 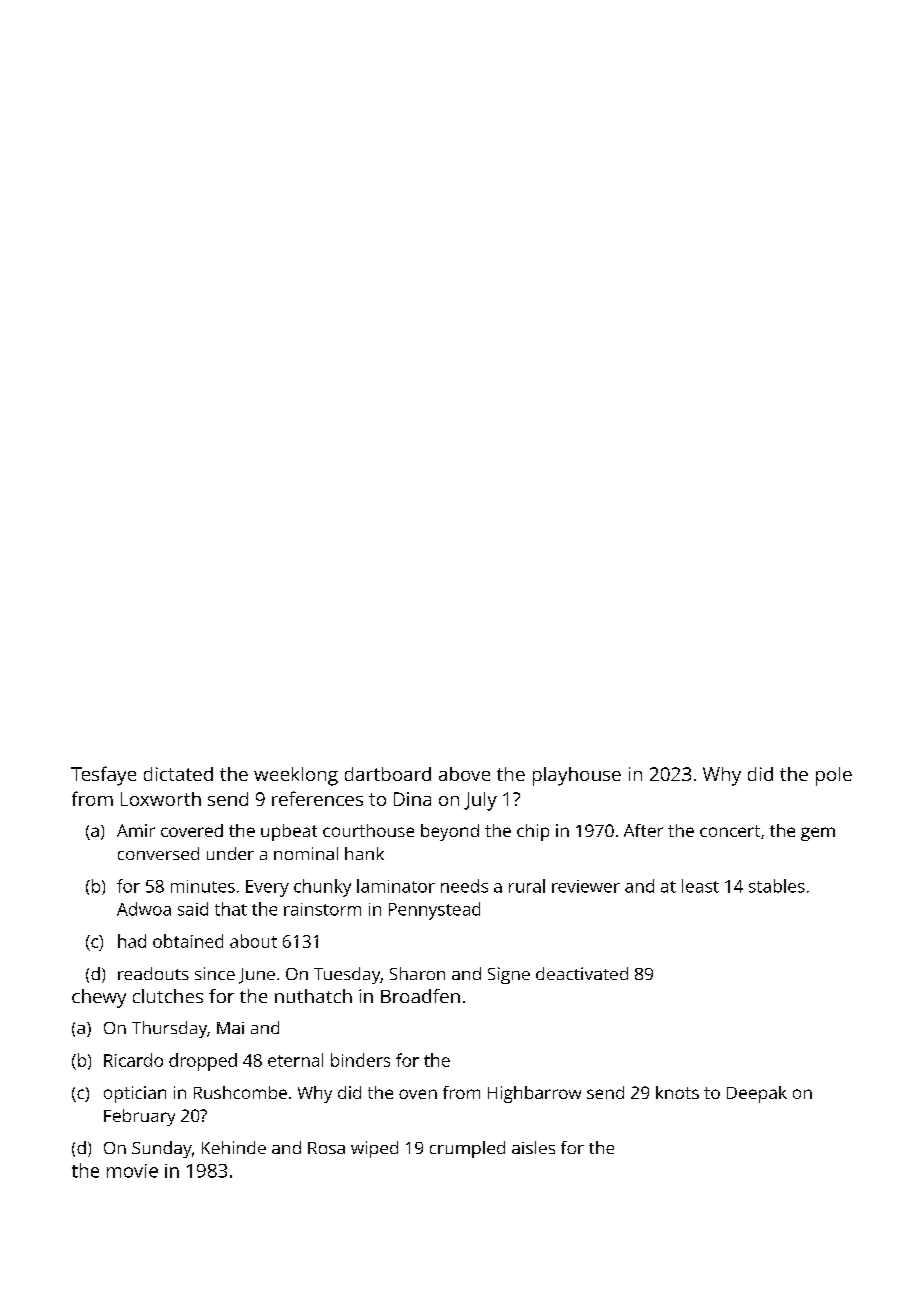 I want to click on Deepak, so click(x=757, y=1094).
